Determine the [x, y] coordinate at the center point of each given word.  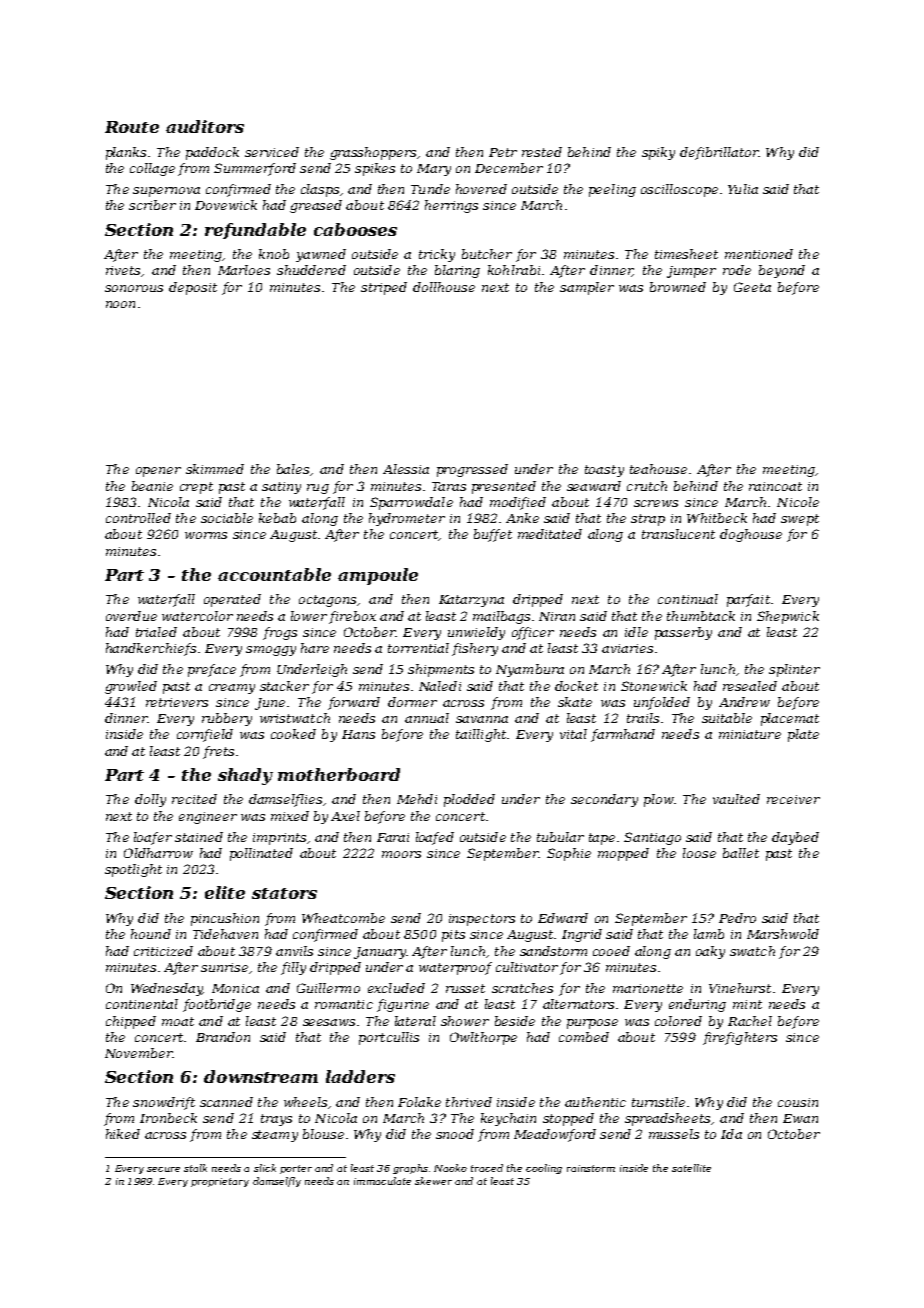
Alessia [406, 469]
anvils [294, 951]
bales [293, 469]
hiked [123, 1134]
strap [648, 520]
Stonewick [654, 686]
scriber [152, 205]
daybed [795, 838]
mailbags [501, 617]
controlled [138, 518]
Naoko [450, 1168]
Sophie [569, 854]
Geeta [752, 287]
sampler [587, 288]
